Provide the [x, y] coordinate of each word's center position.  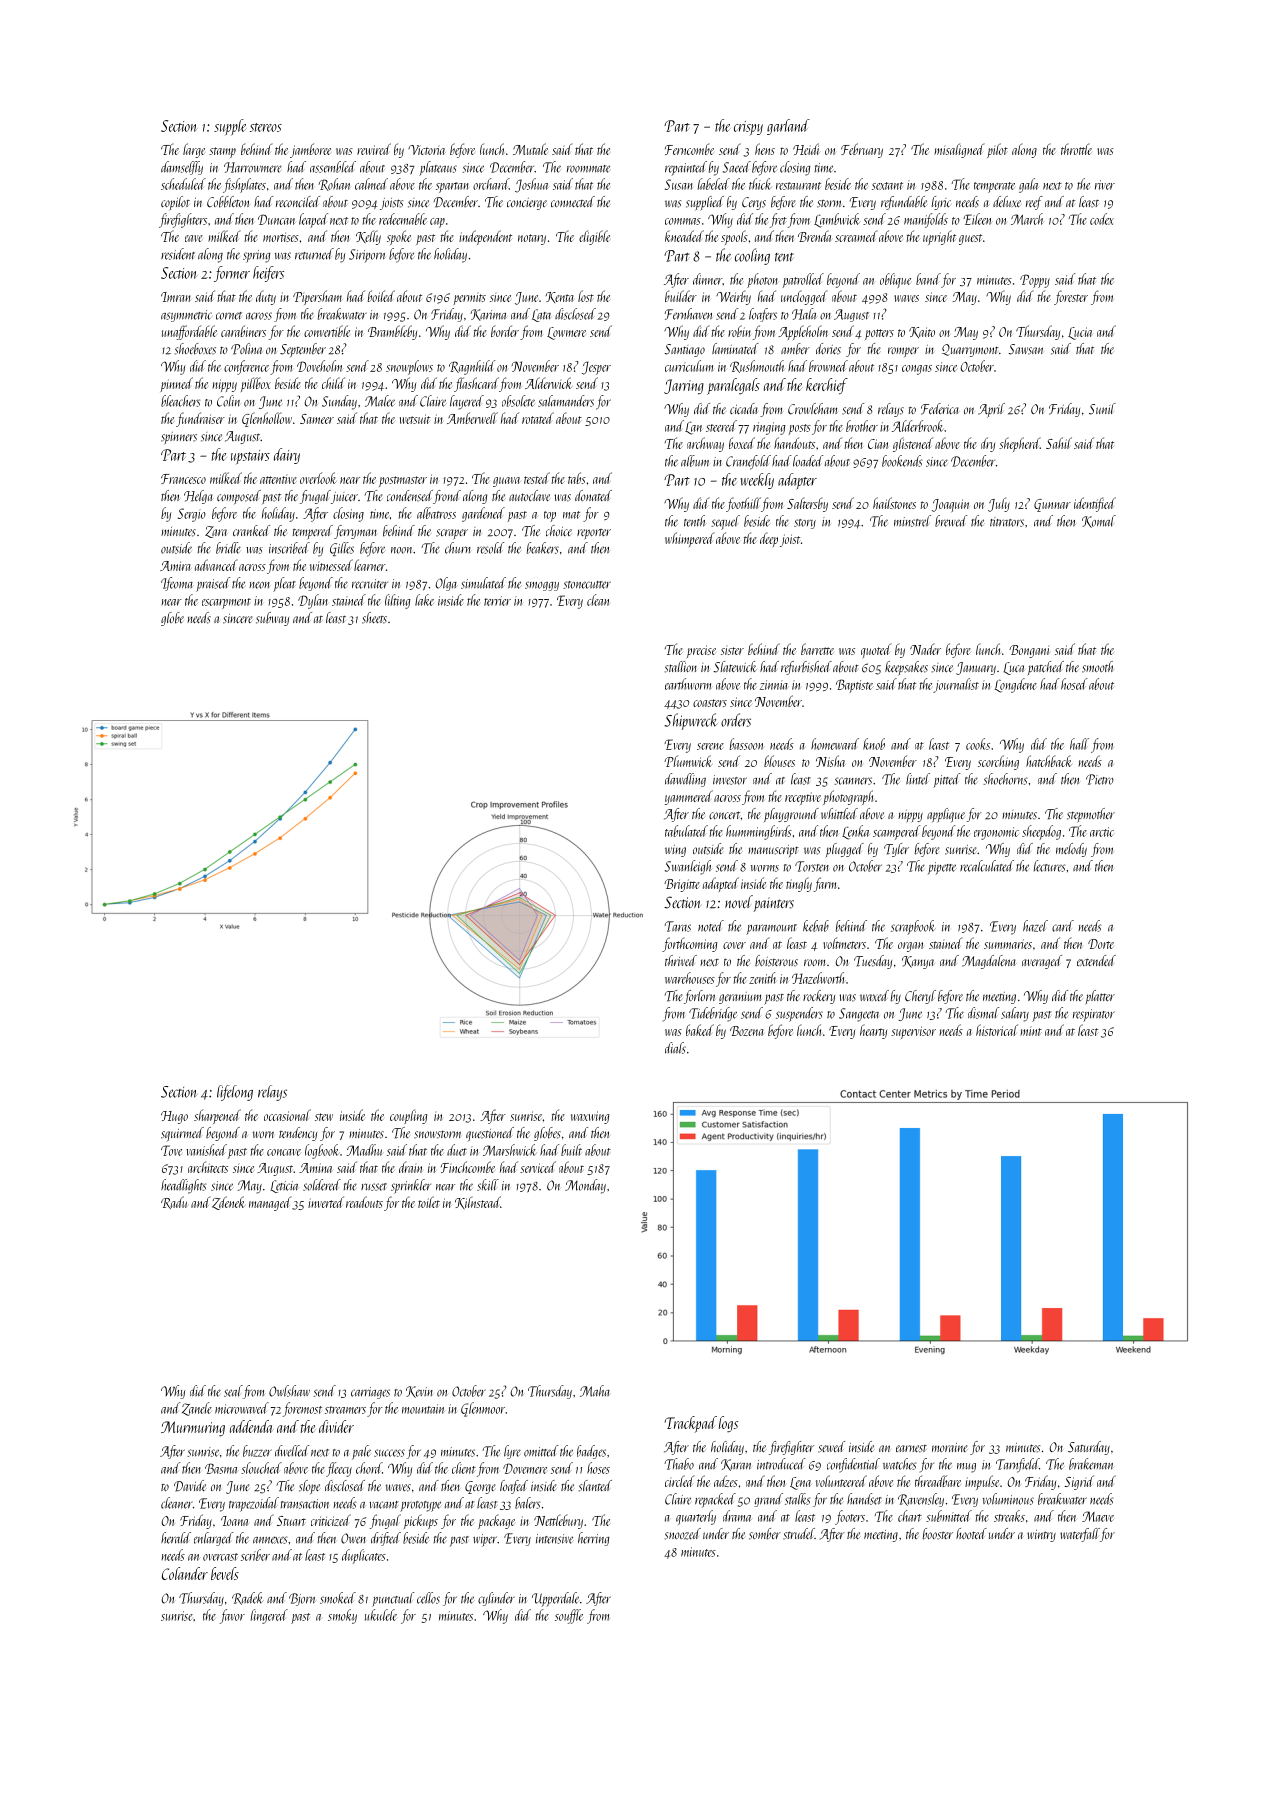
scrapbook [913, 927]
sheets [374, 618]
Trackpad [691, 1424]
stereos [266, 127]
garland [788, 127]
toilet [429, 1202]
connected [573, 202]
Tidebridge [713, 1014]
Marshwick [509, 1150]
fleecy [339, 1469]
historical [997, 1030]
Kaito [922, 332]
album [695, 461]
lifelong [235, 1093]
